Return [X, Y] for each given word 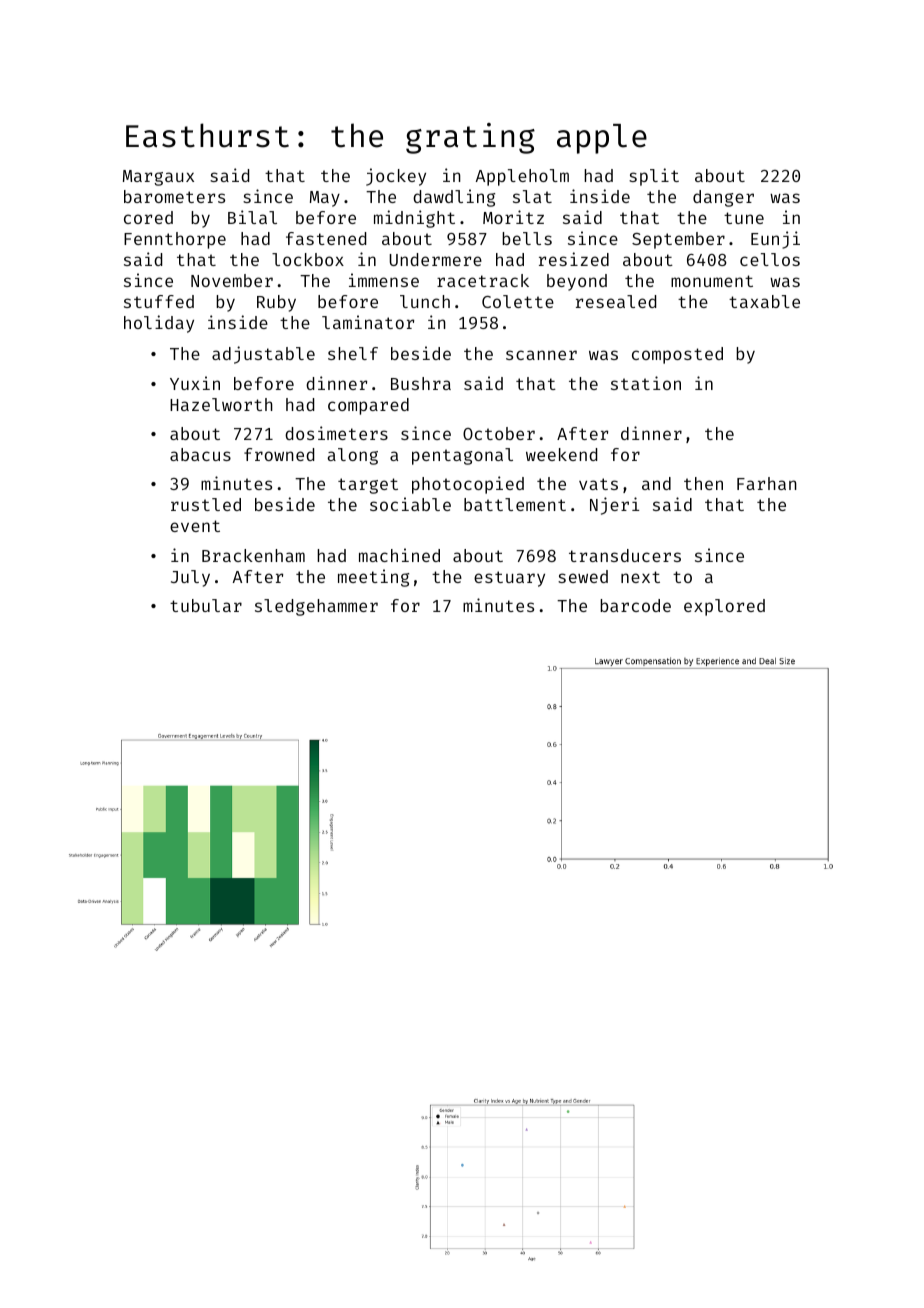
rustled [206, 504]
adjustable [263, 355]
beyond [577, 282]
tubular [206, 605]
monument [712, 281]
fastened [326, 238]
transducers [625, 555]
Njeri [614, 506]
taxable [764, 301]
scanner [541, 355]
